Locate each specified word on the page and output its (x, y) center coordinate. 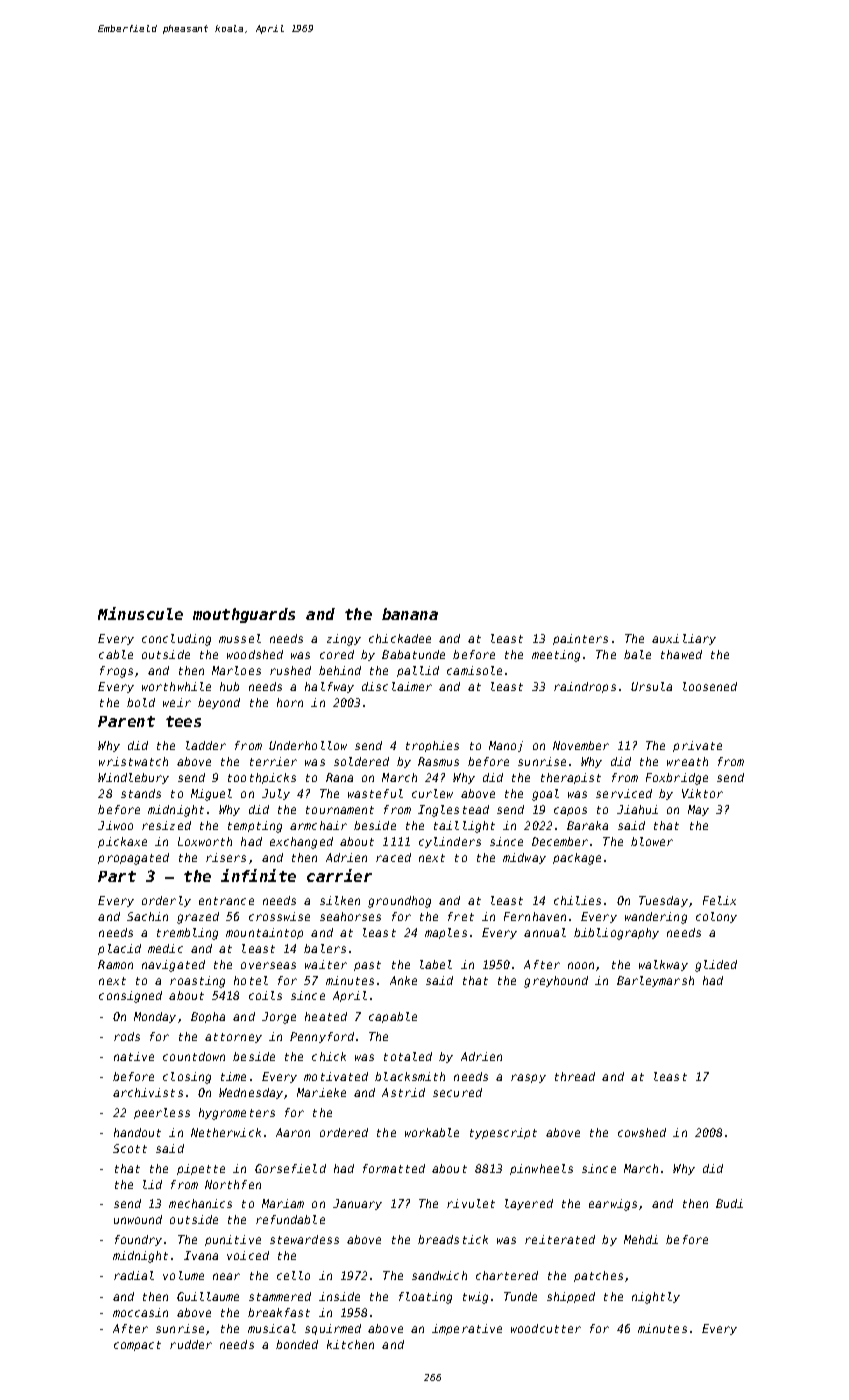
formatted (394, 1168)
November (581, 745)
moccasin (140, 1312)
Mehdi (641, 1239)
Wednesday (251, 1093)
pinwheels (541, 1169)
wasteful (375, 793)
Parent (126, 721)
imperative (467, 1329)
